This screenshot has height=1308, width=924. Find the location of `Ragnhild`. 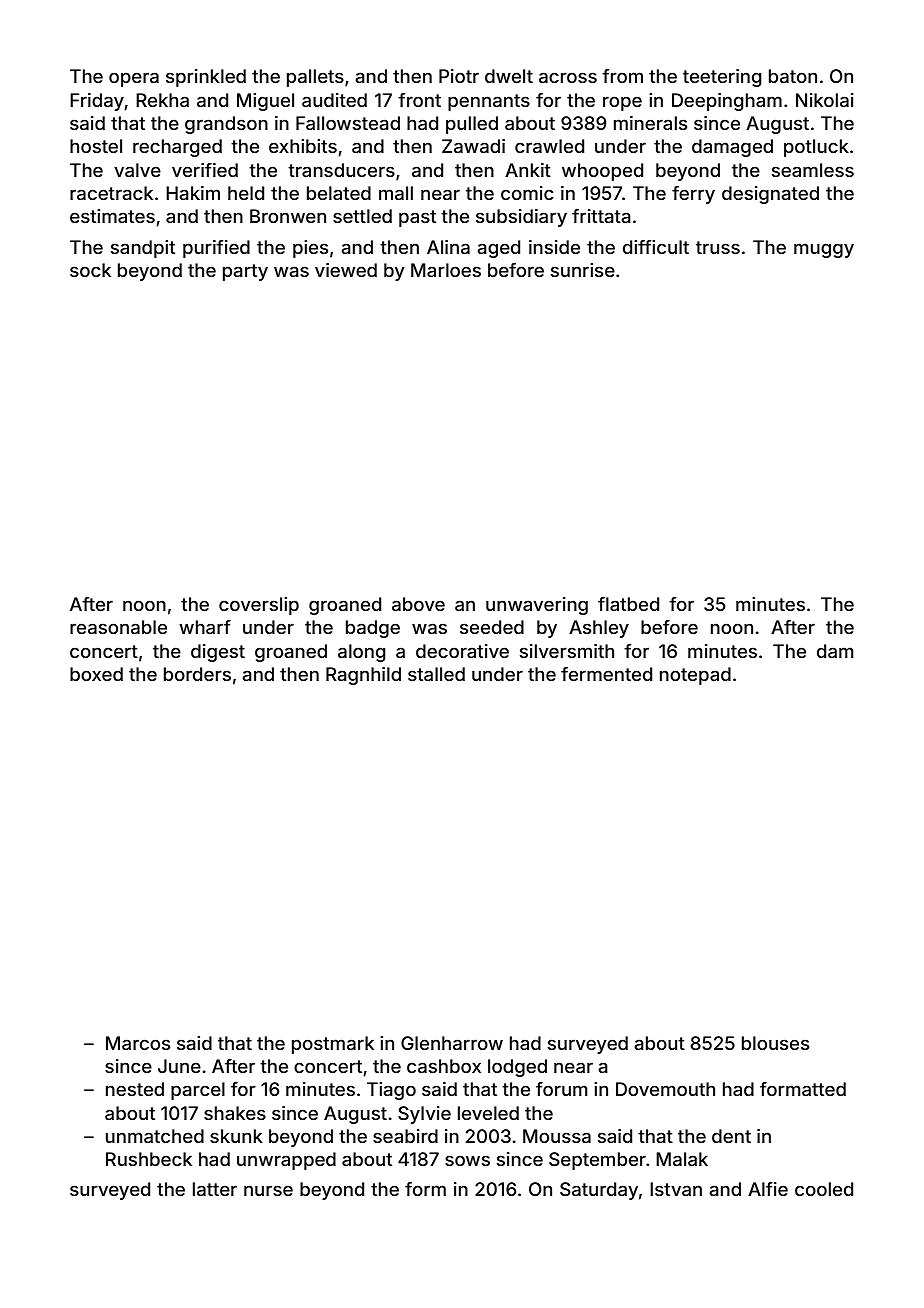

Ragnhild is located at coordinates (363, 676).
